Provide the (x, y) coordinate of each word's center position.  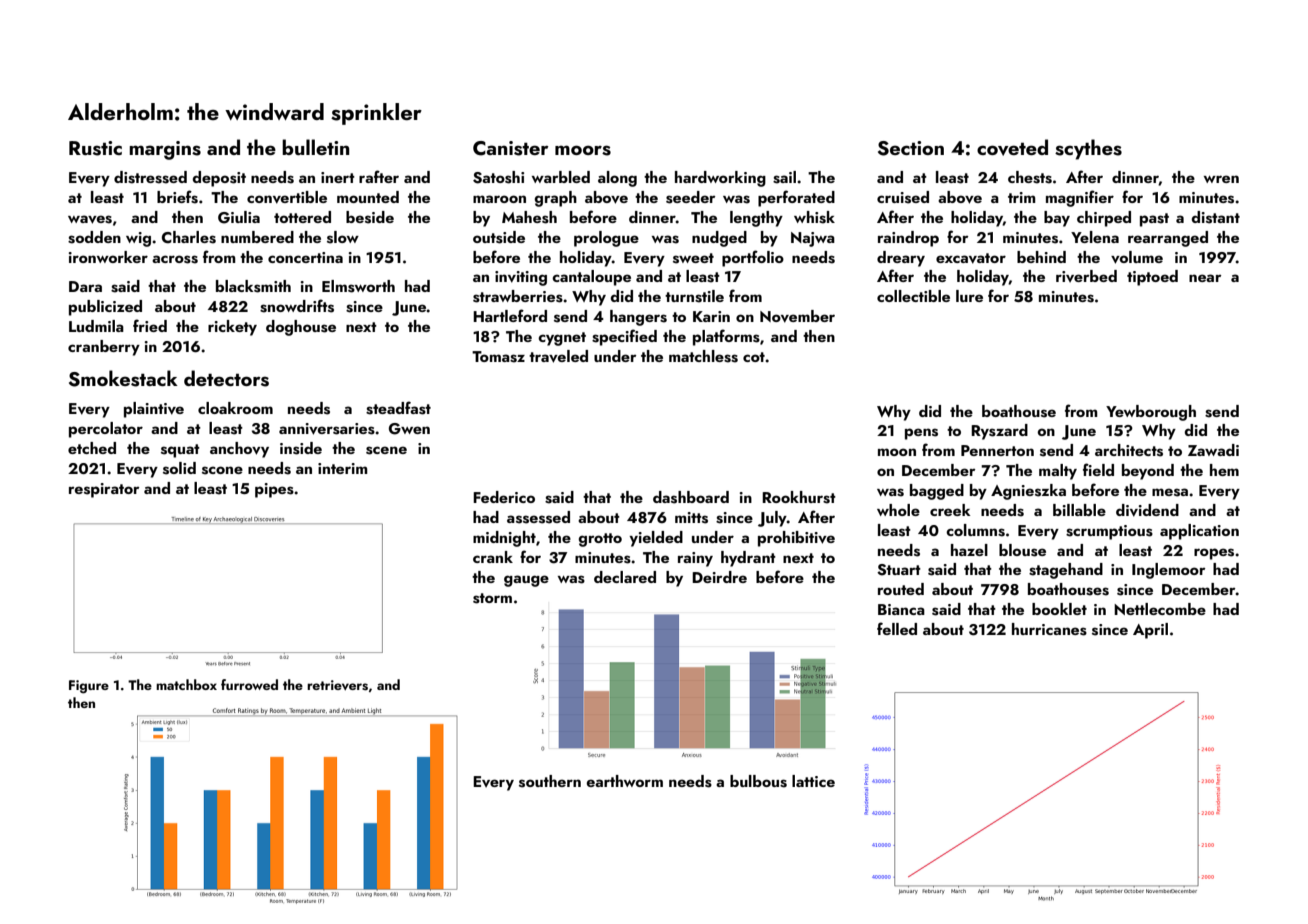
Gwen (409, 429)
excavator (971, 258)
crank (493, 557)
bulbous (758, 781)
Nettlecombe (1160, 609)
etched (92, 448)
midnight (504, 539)
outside (499, 237)
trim (1022, 197)
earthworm (624, 781)
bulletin (316, 147)
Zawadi (1213, 450)
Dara (85, 286)
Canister (511, 148)
